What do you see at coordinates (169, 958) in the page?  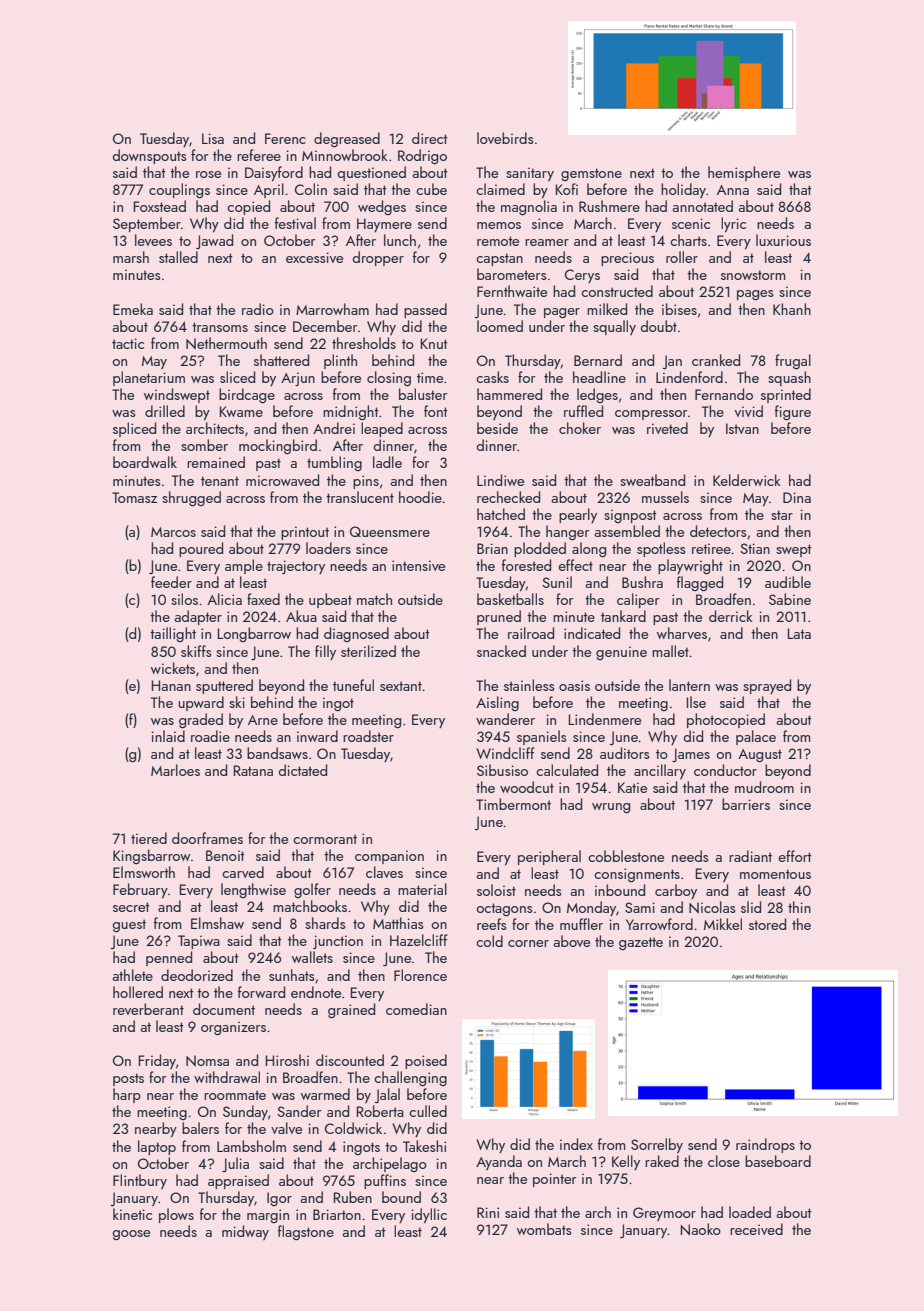 I see `penned` at bounding box center [169, 958].
